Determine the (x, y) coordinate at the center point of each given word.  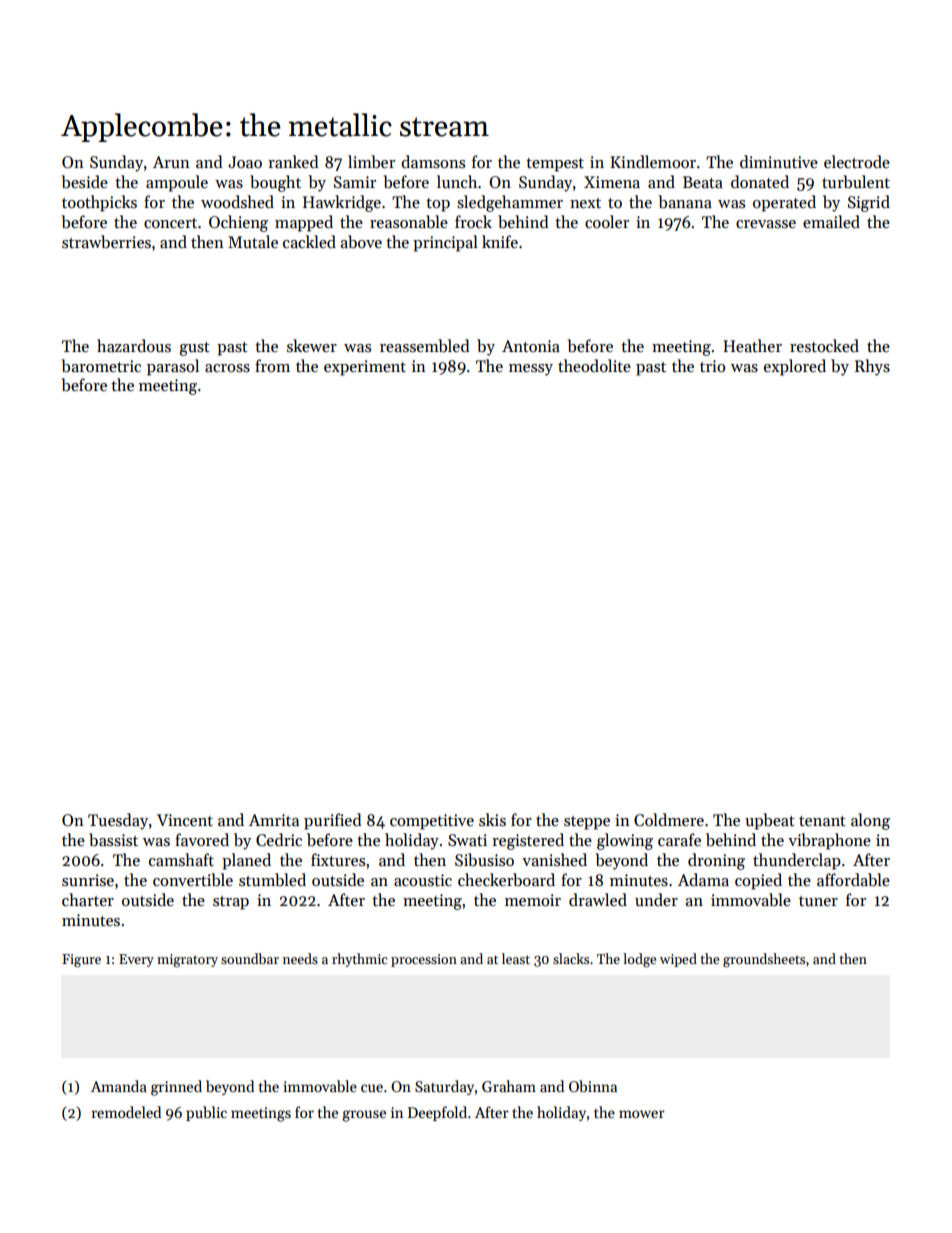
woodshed (237, 201)
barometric (101, 366)
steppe (587, 823)
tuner (818, 901)
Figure (81, 960)
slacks (571, 958)
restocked (824, 345)
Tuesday (118, 821)
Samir (355, 182)
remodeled (126, 1112)
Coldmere (669, 819)
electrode (857, 161)
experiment (365, 368)
